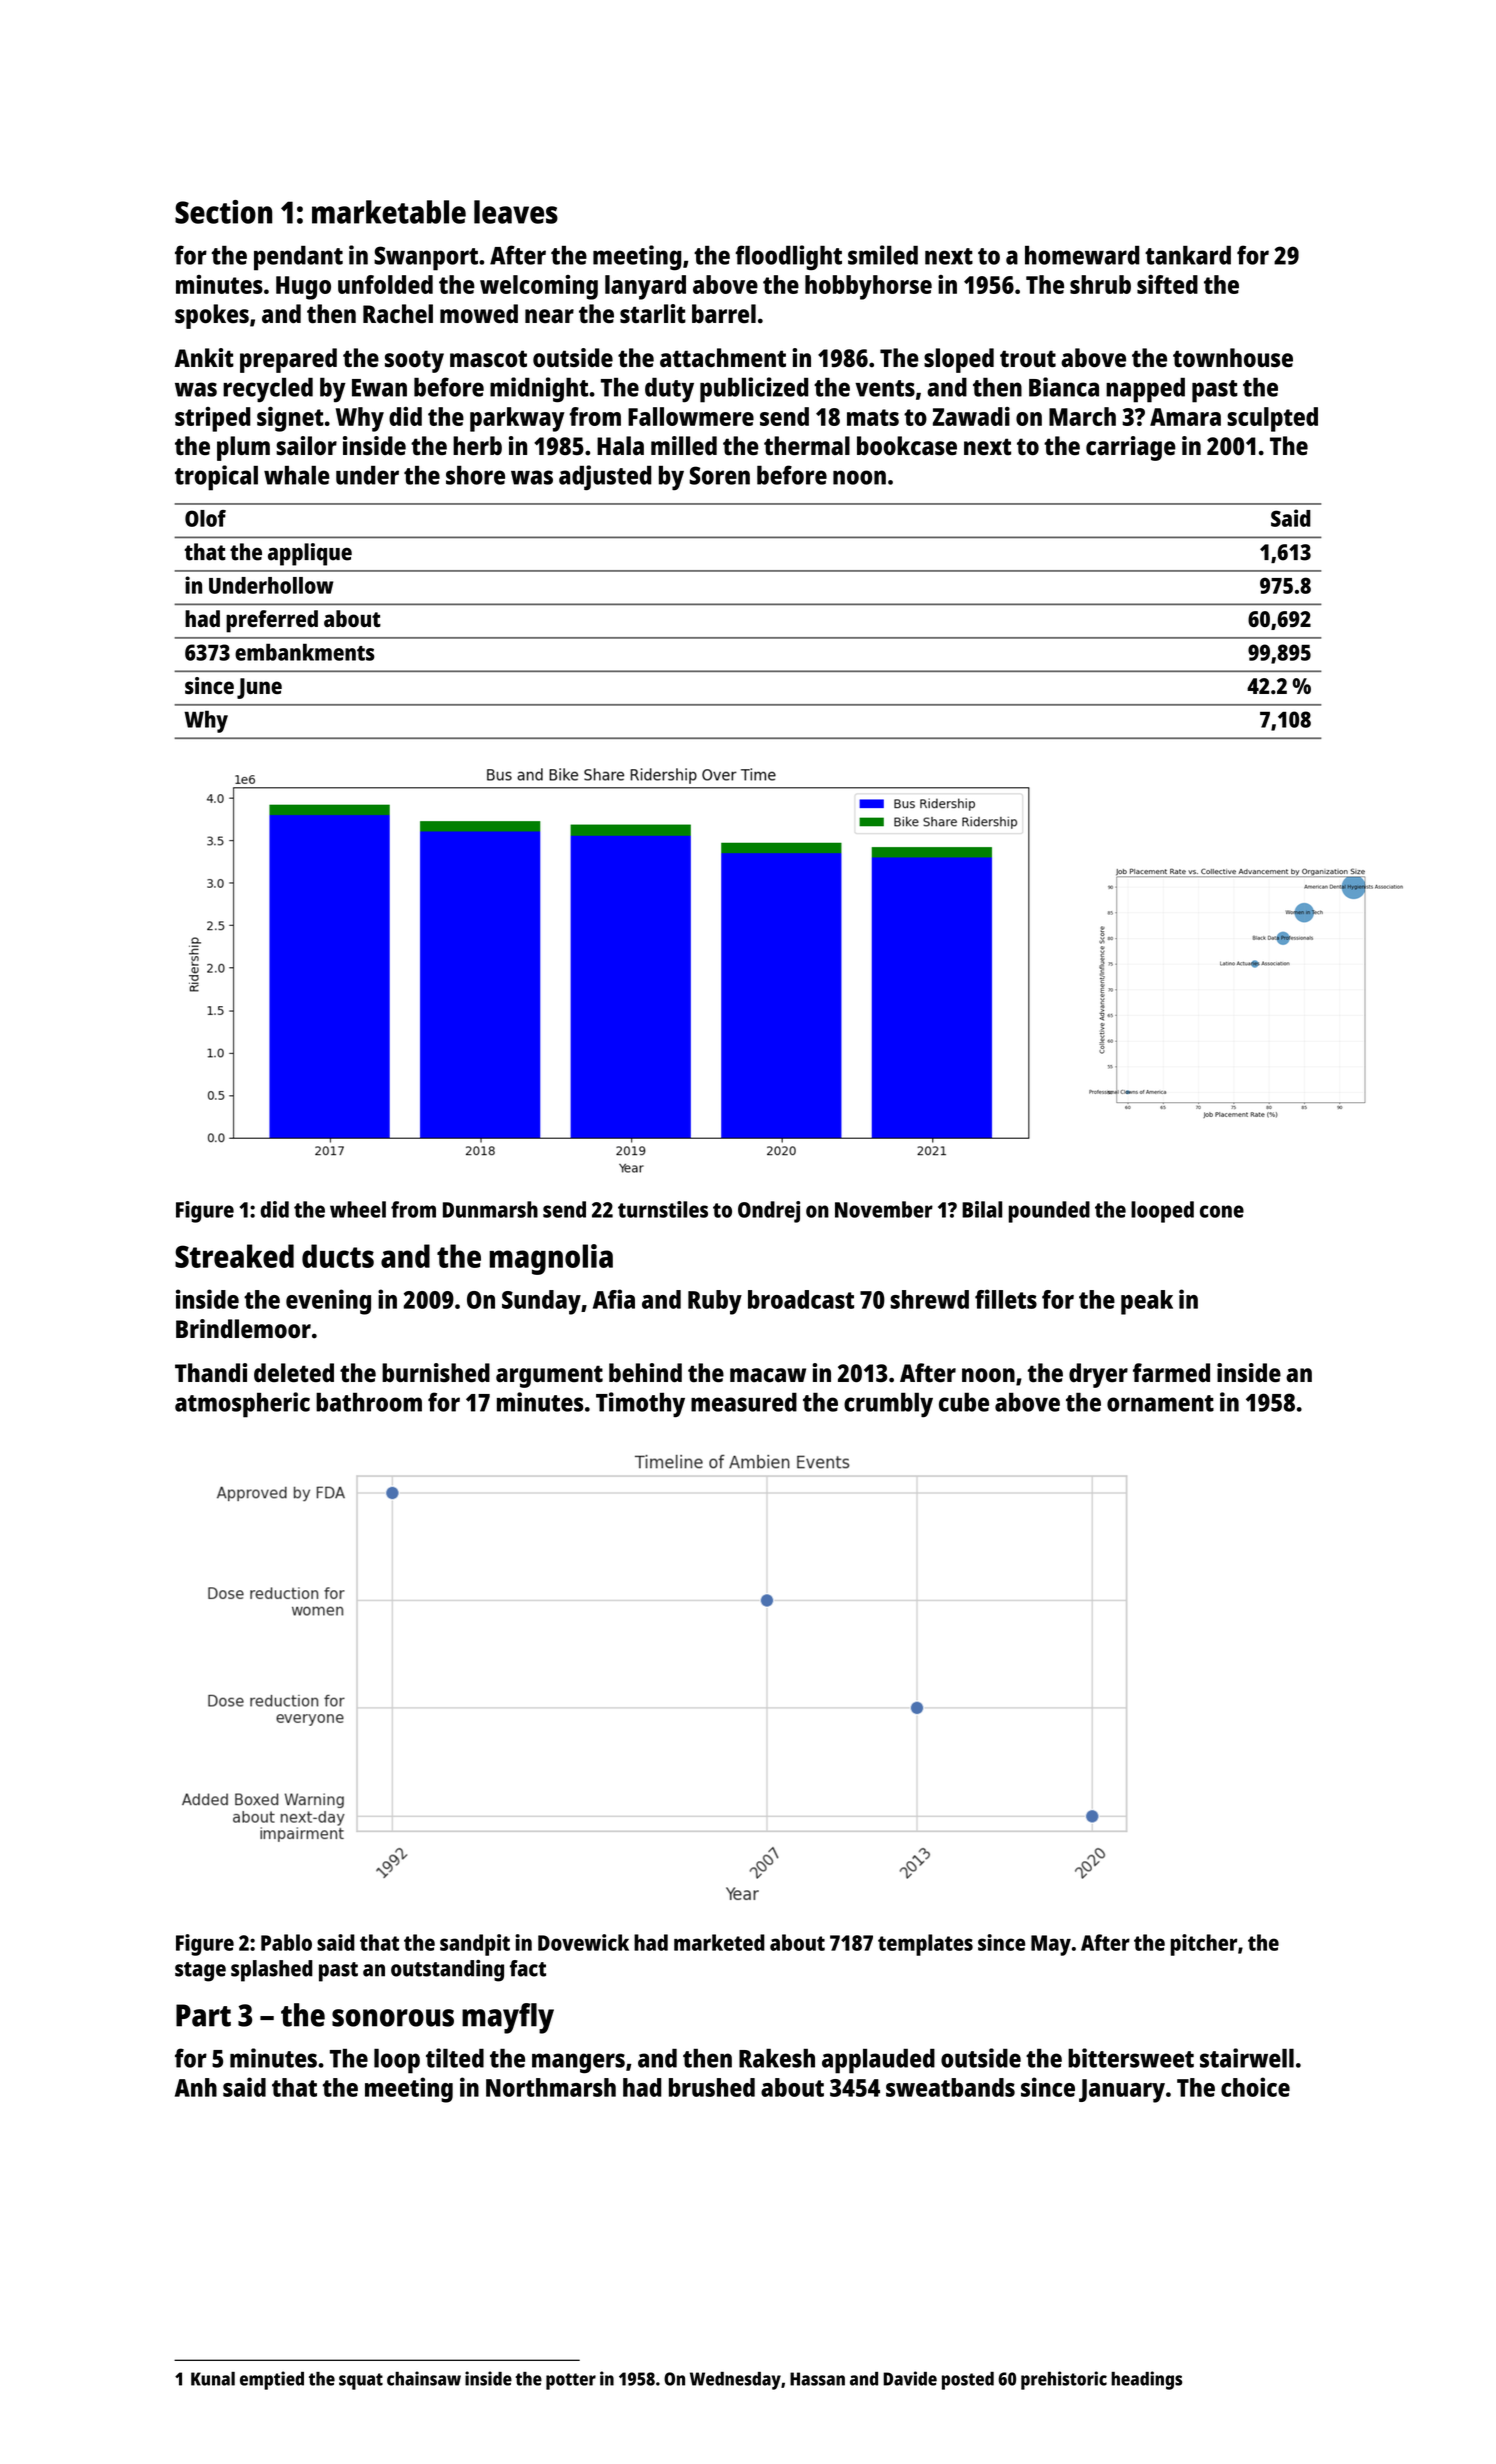 Image resolution: width=1496 pixels, height=2464 pixels. Describe the element at coordinates (1146, 2380) in the page. I see `headings` at that location.
